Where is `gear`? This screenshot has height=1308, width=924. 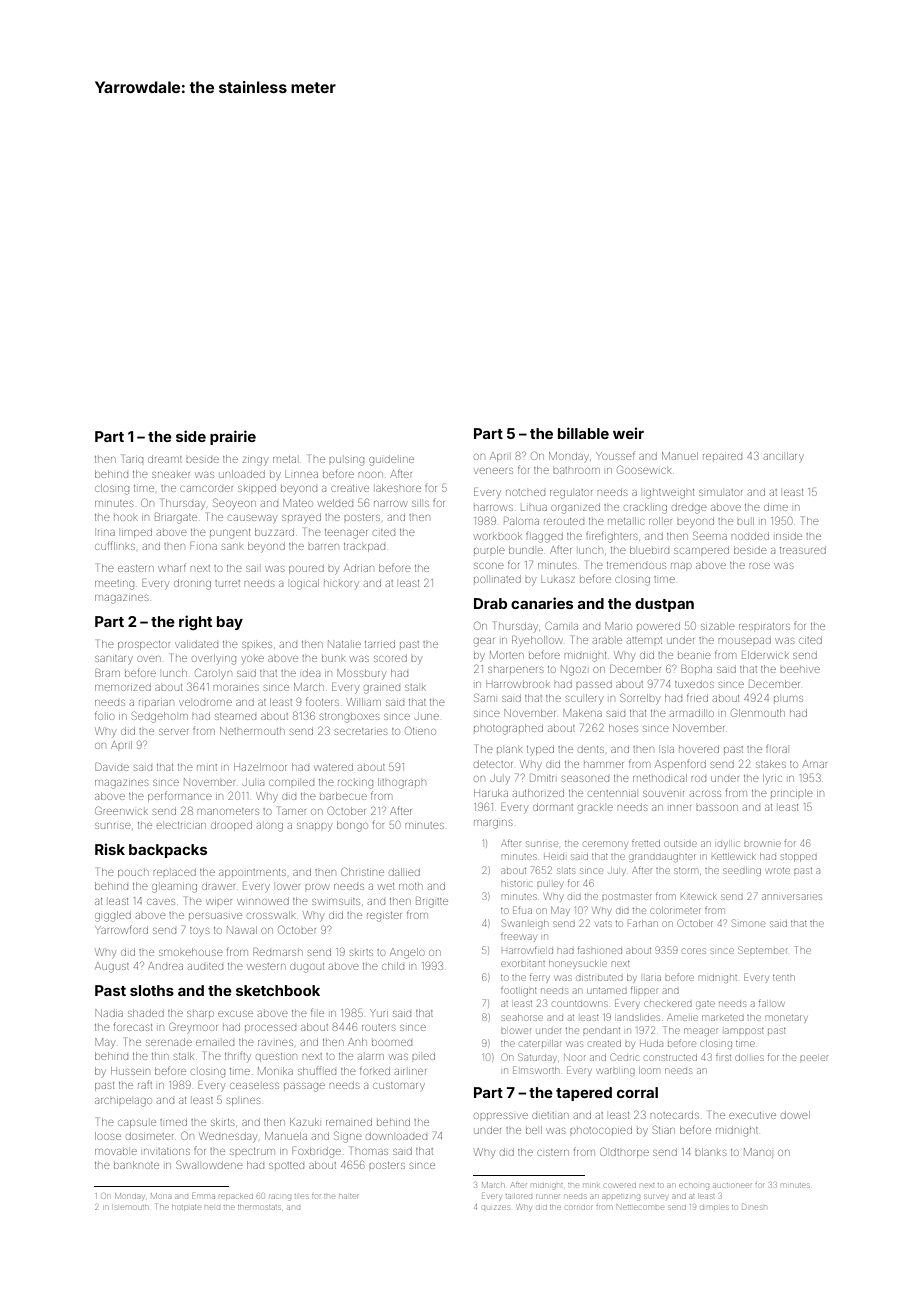
gear is located at coordinates (484, 642).
